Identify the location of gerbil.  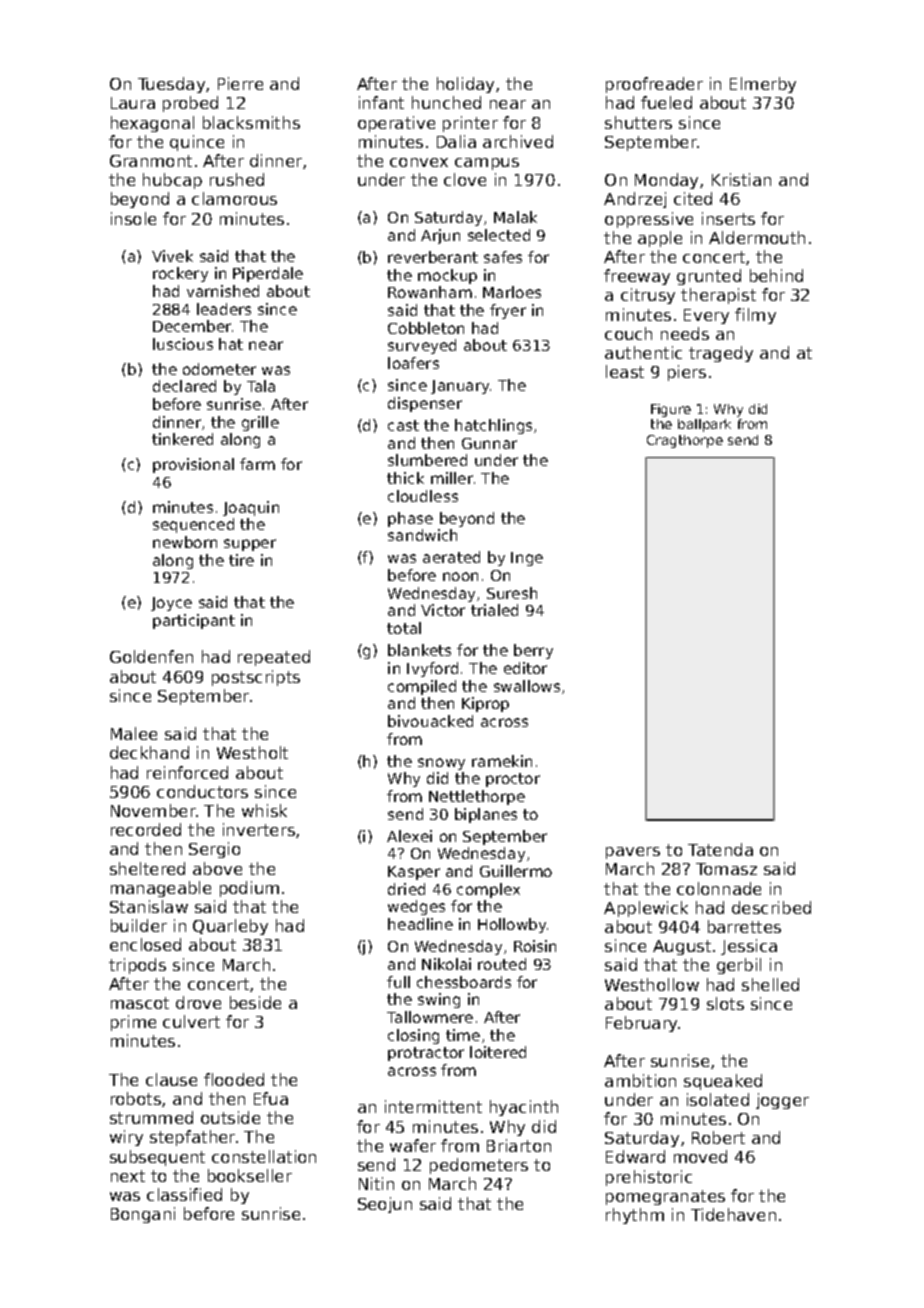
(739, 966).
